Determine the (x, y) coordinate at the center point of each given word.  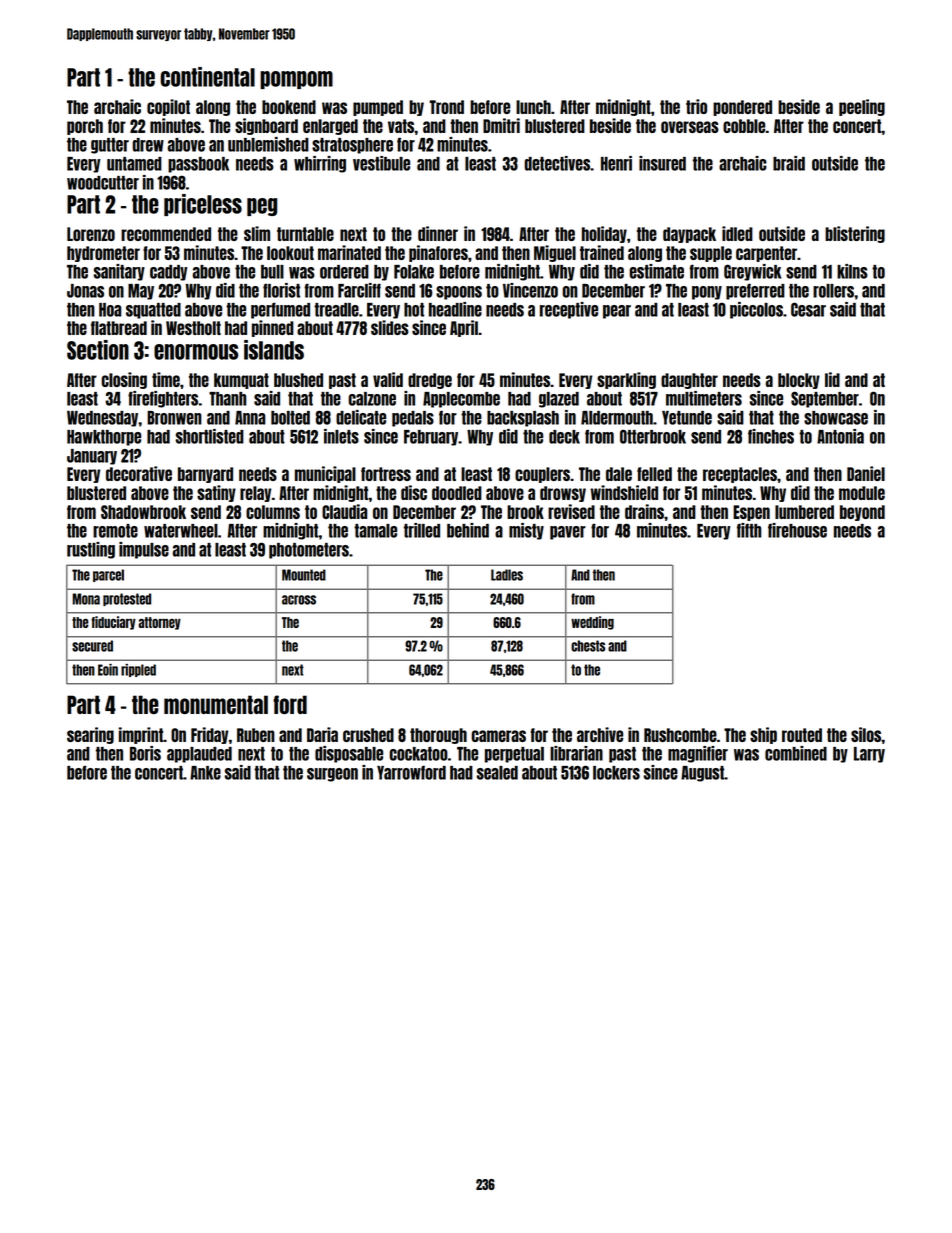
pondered (742, 108)
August (702, 774)
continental (207, 77)
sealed (497, 773)
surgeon (332, 775)
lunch (533, 107)
